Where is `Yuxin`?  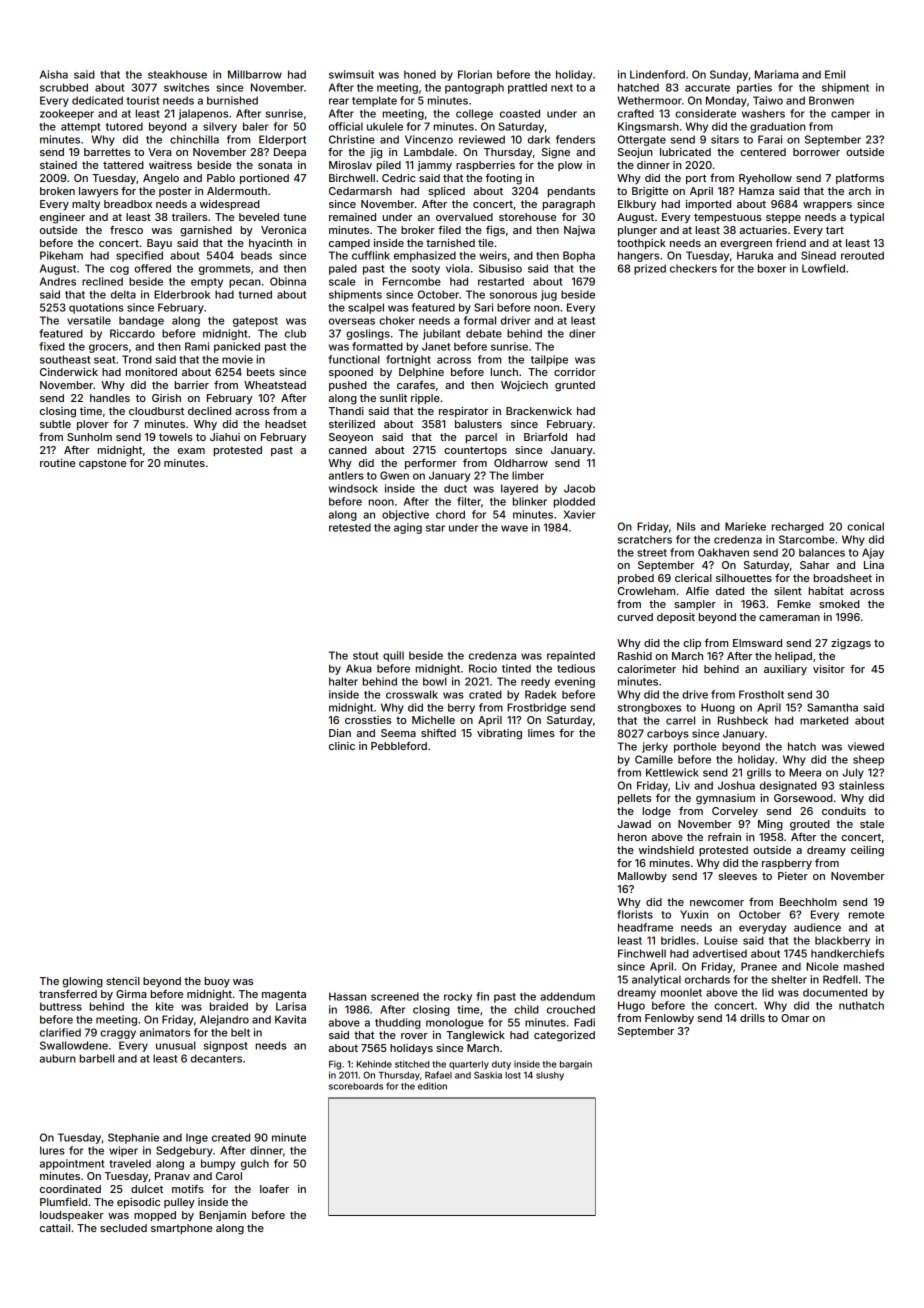
Yuxin is located at coordinates (694, 914).
